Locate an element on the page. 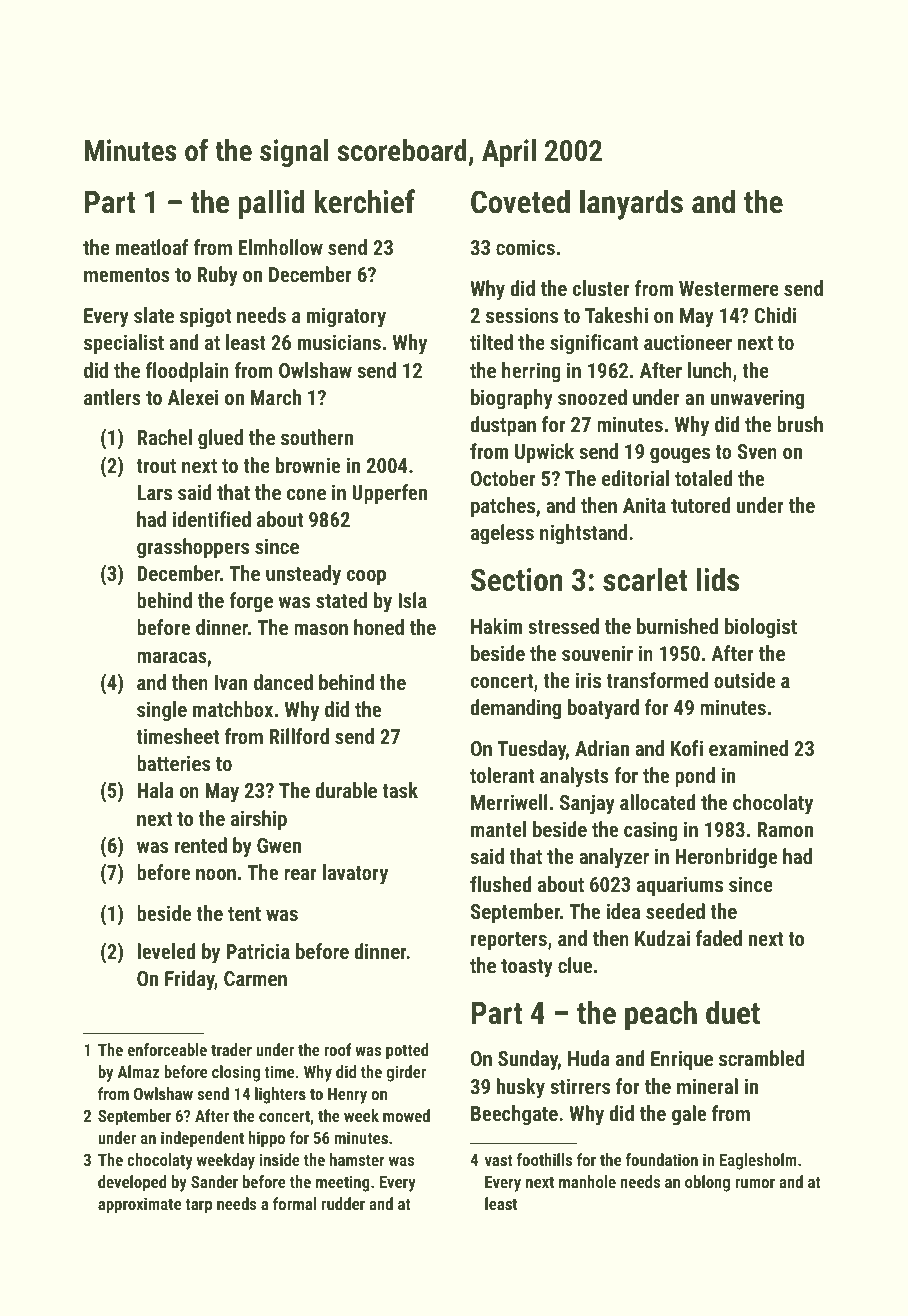  mason is located at coordinates (321, 629).
